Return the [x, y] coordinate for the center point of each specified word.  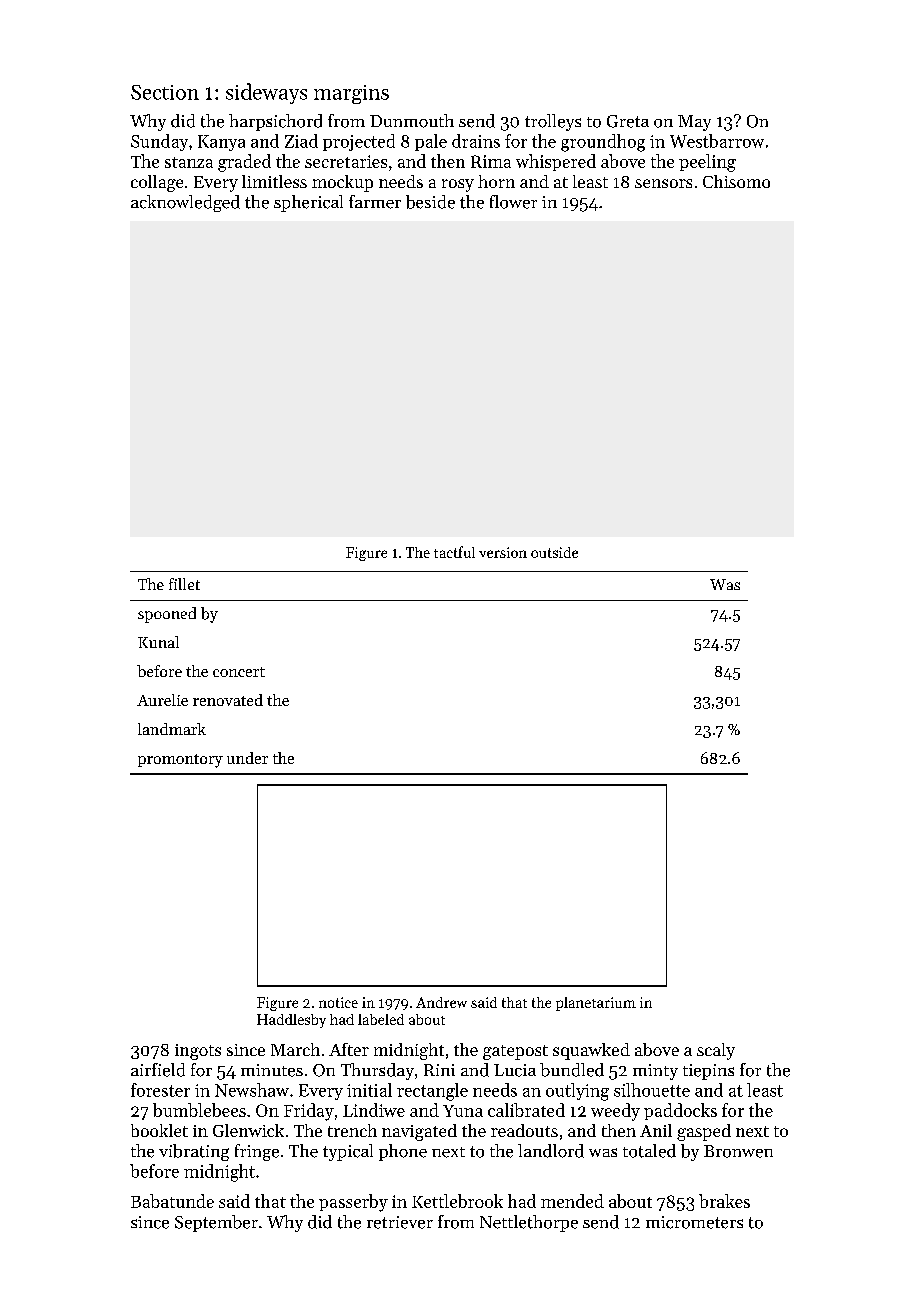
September [216, 1223]
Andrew [441, 1002]
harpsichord [275, 122]
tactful [454, 552]
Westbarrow [717, 141]
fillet [184, 584]
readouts [524, 1130]
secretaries [346, 161]
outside [554, 552]
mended [572, 1201]
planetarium [596, 1004]
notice [338, 1002]
